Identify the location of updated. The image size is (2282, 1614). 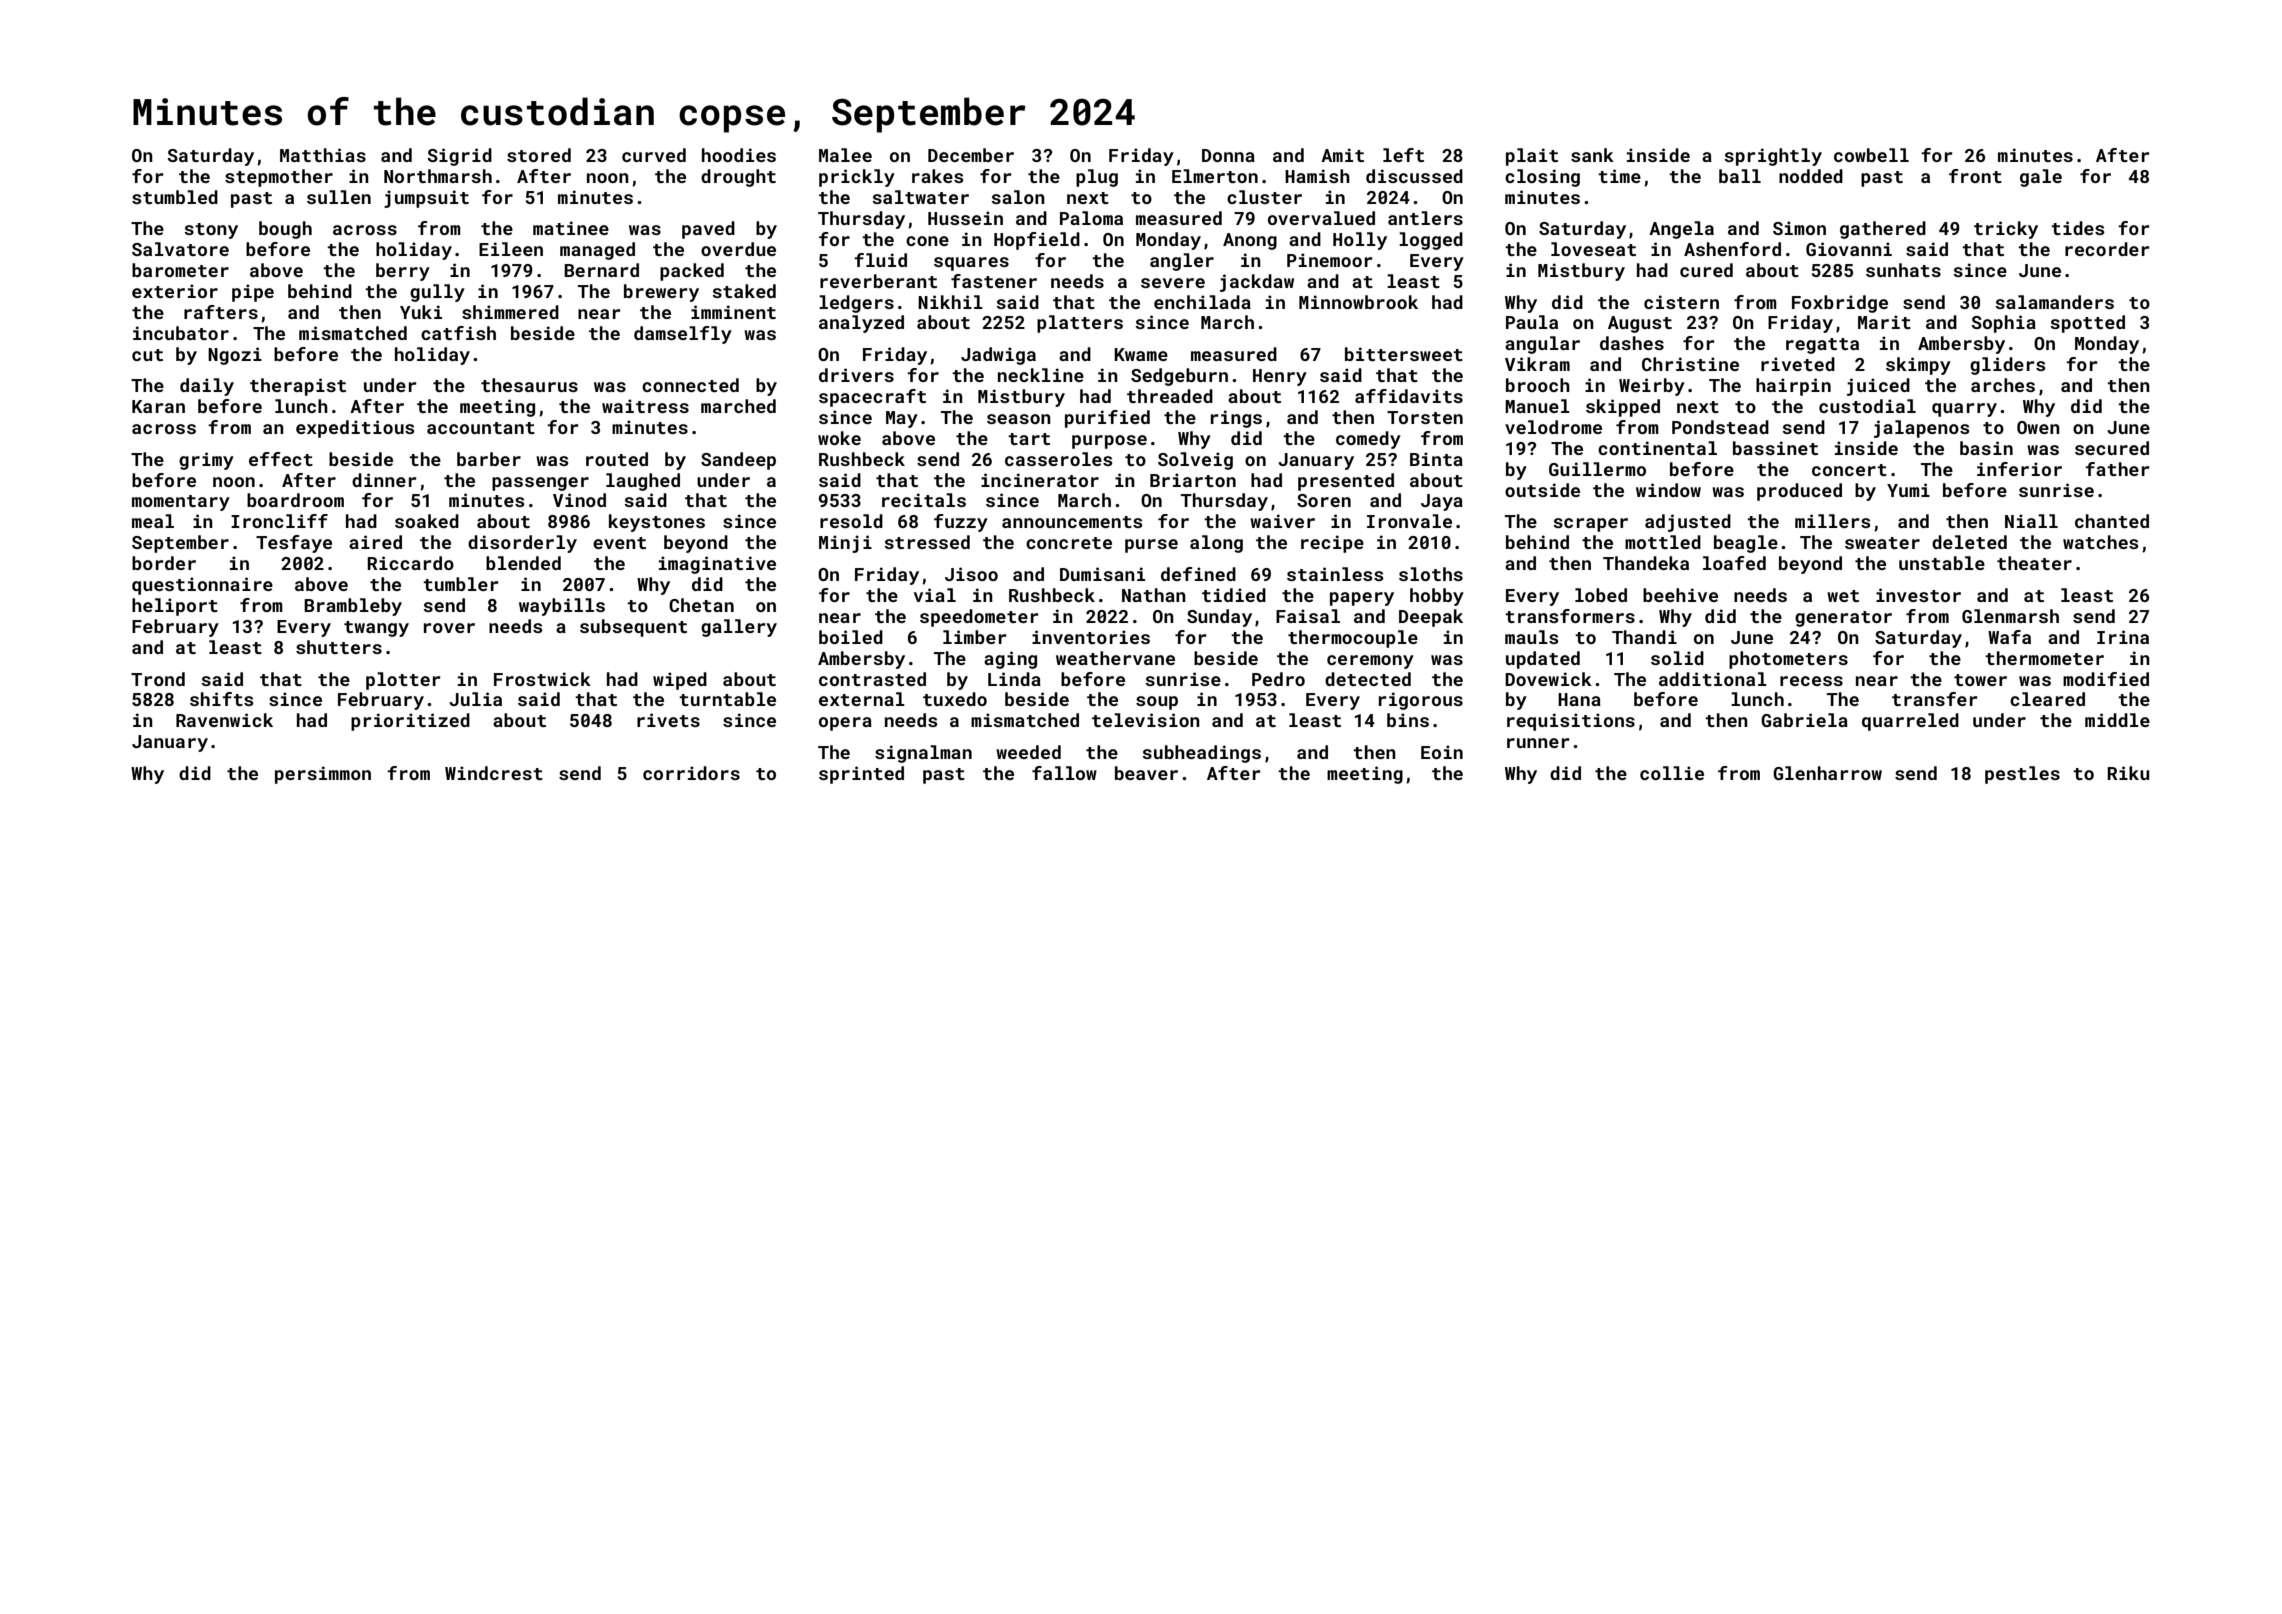
(1543, 660).
